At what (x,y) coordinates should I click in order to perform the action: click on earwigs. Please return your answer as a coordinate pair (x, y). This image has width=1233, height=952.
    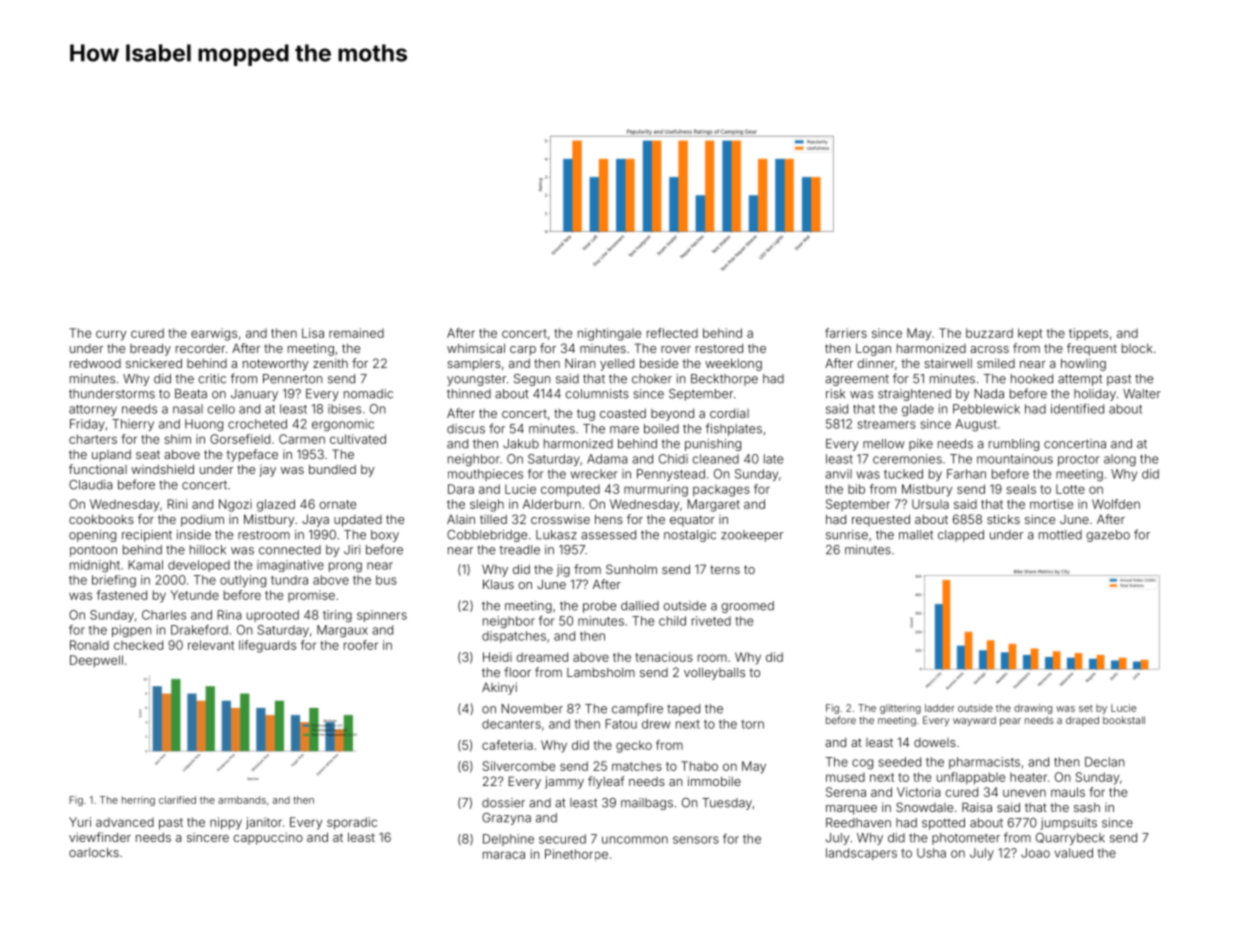
    Looking at the image, I should click on (214, 334).
